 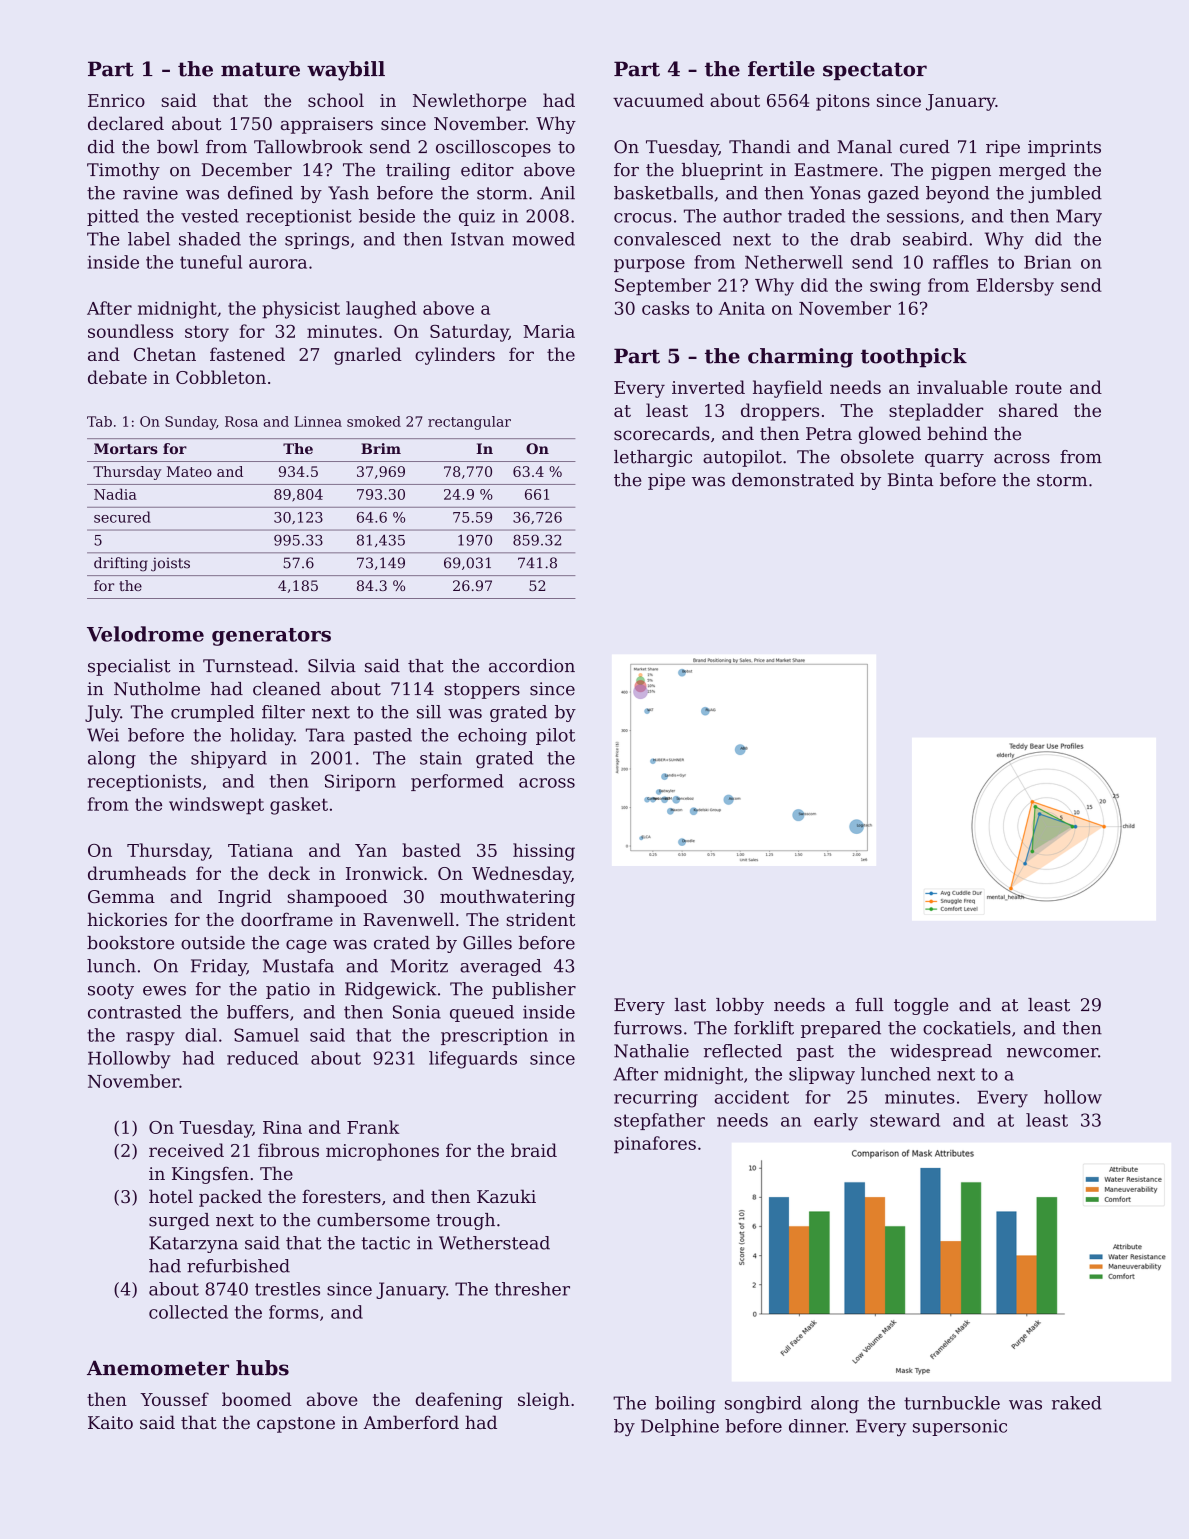 What do you see at coordinates (763, 1404) in the screenshot?
I see `songbird` at bounding box center [763, 1404].
